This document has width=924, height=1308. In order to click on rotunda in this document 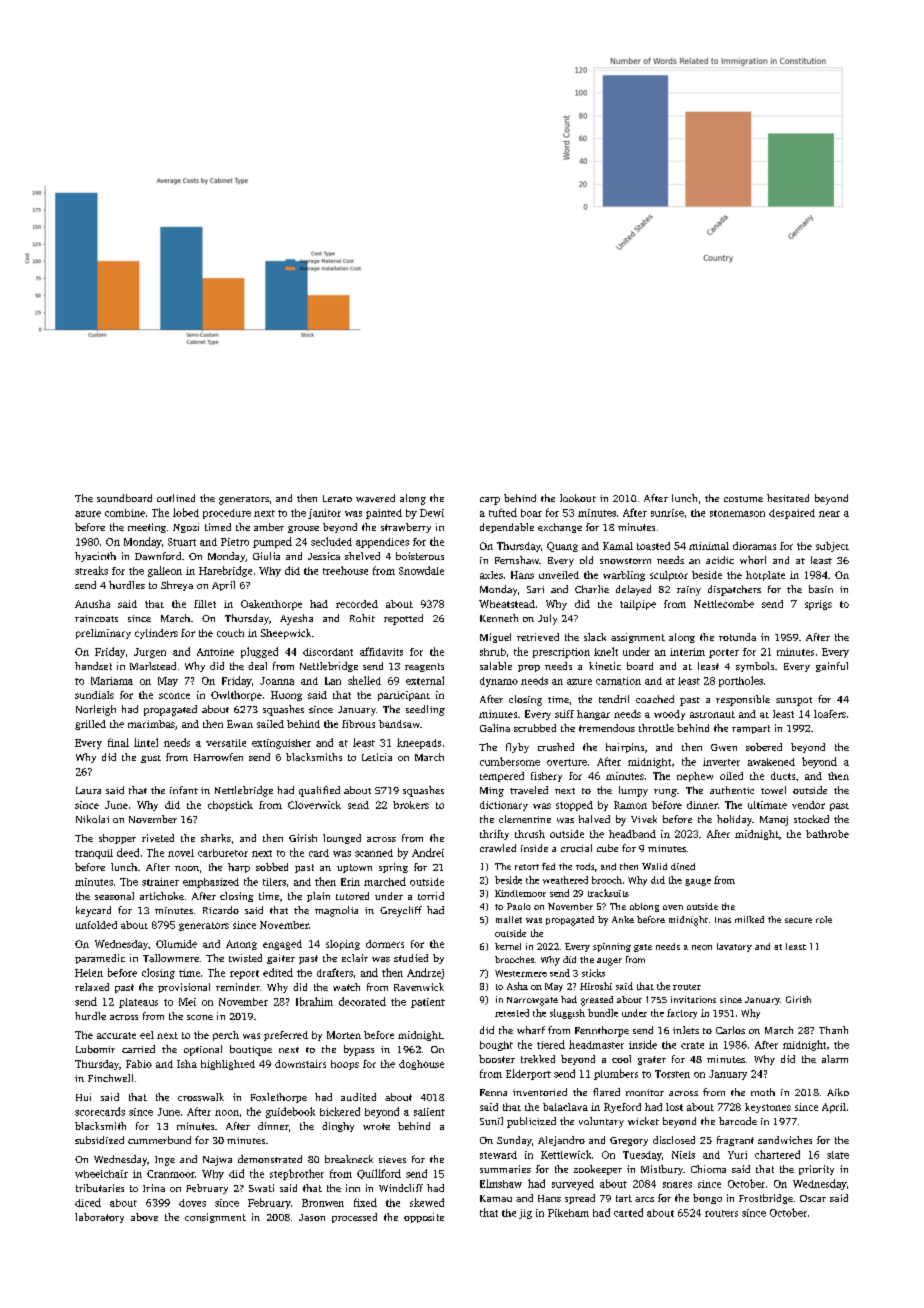, I will do `click(737, 637)`.
